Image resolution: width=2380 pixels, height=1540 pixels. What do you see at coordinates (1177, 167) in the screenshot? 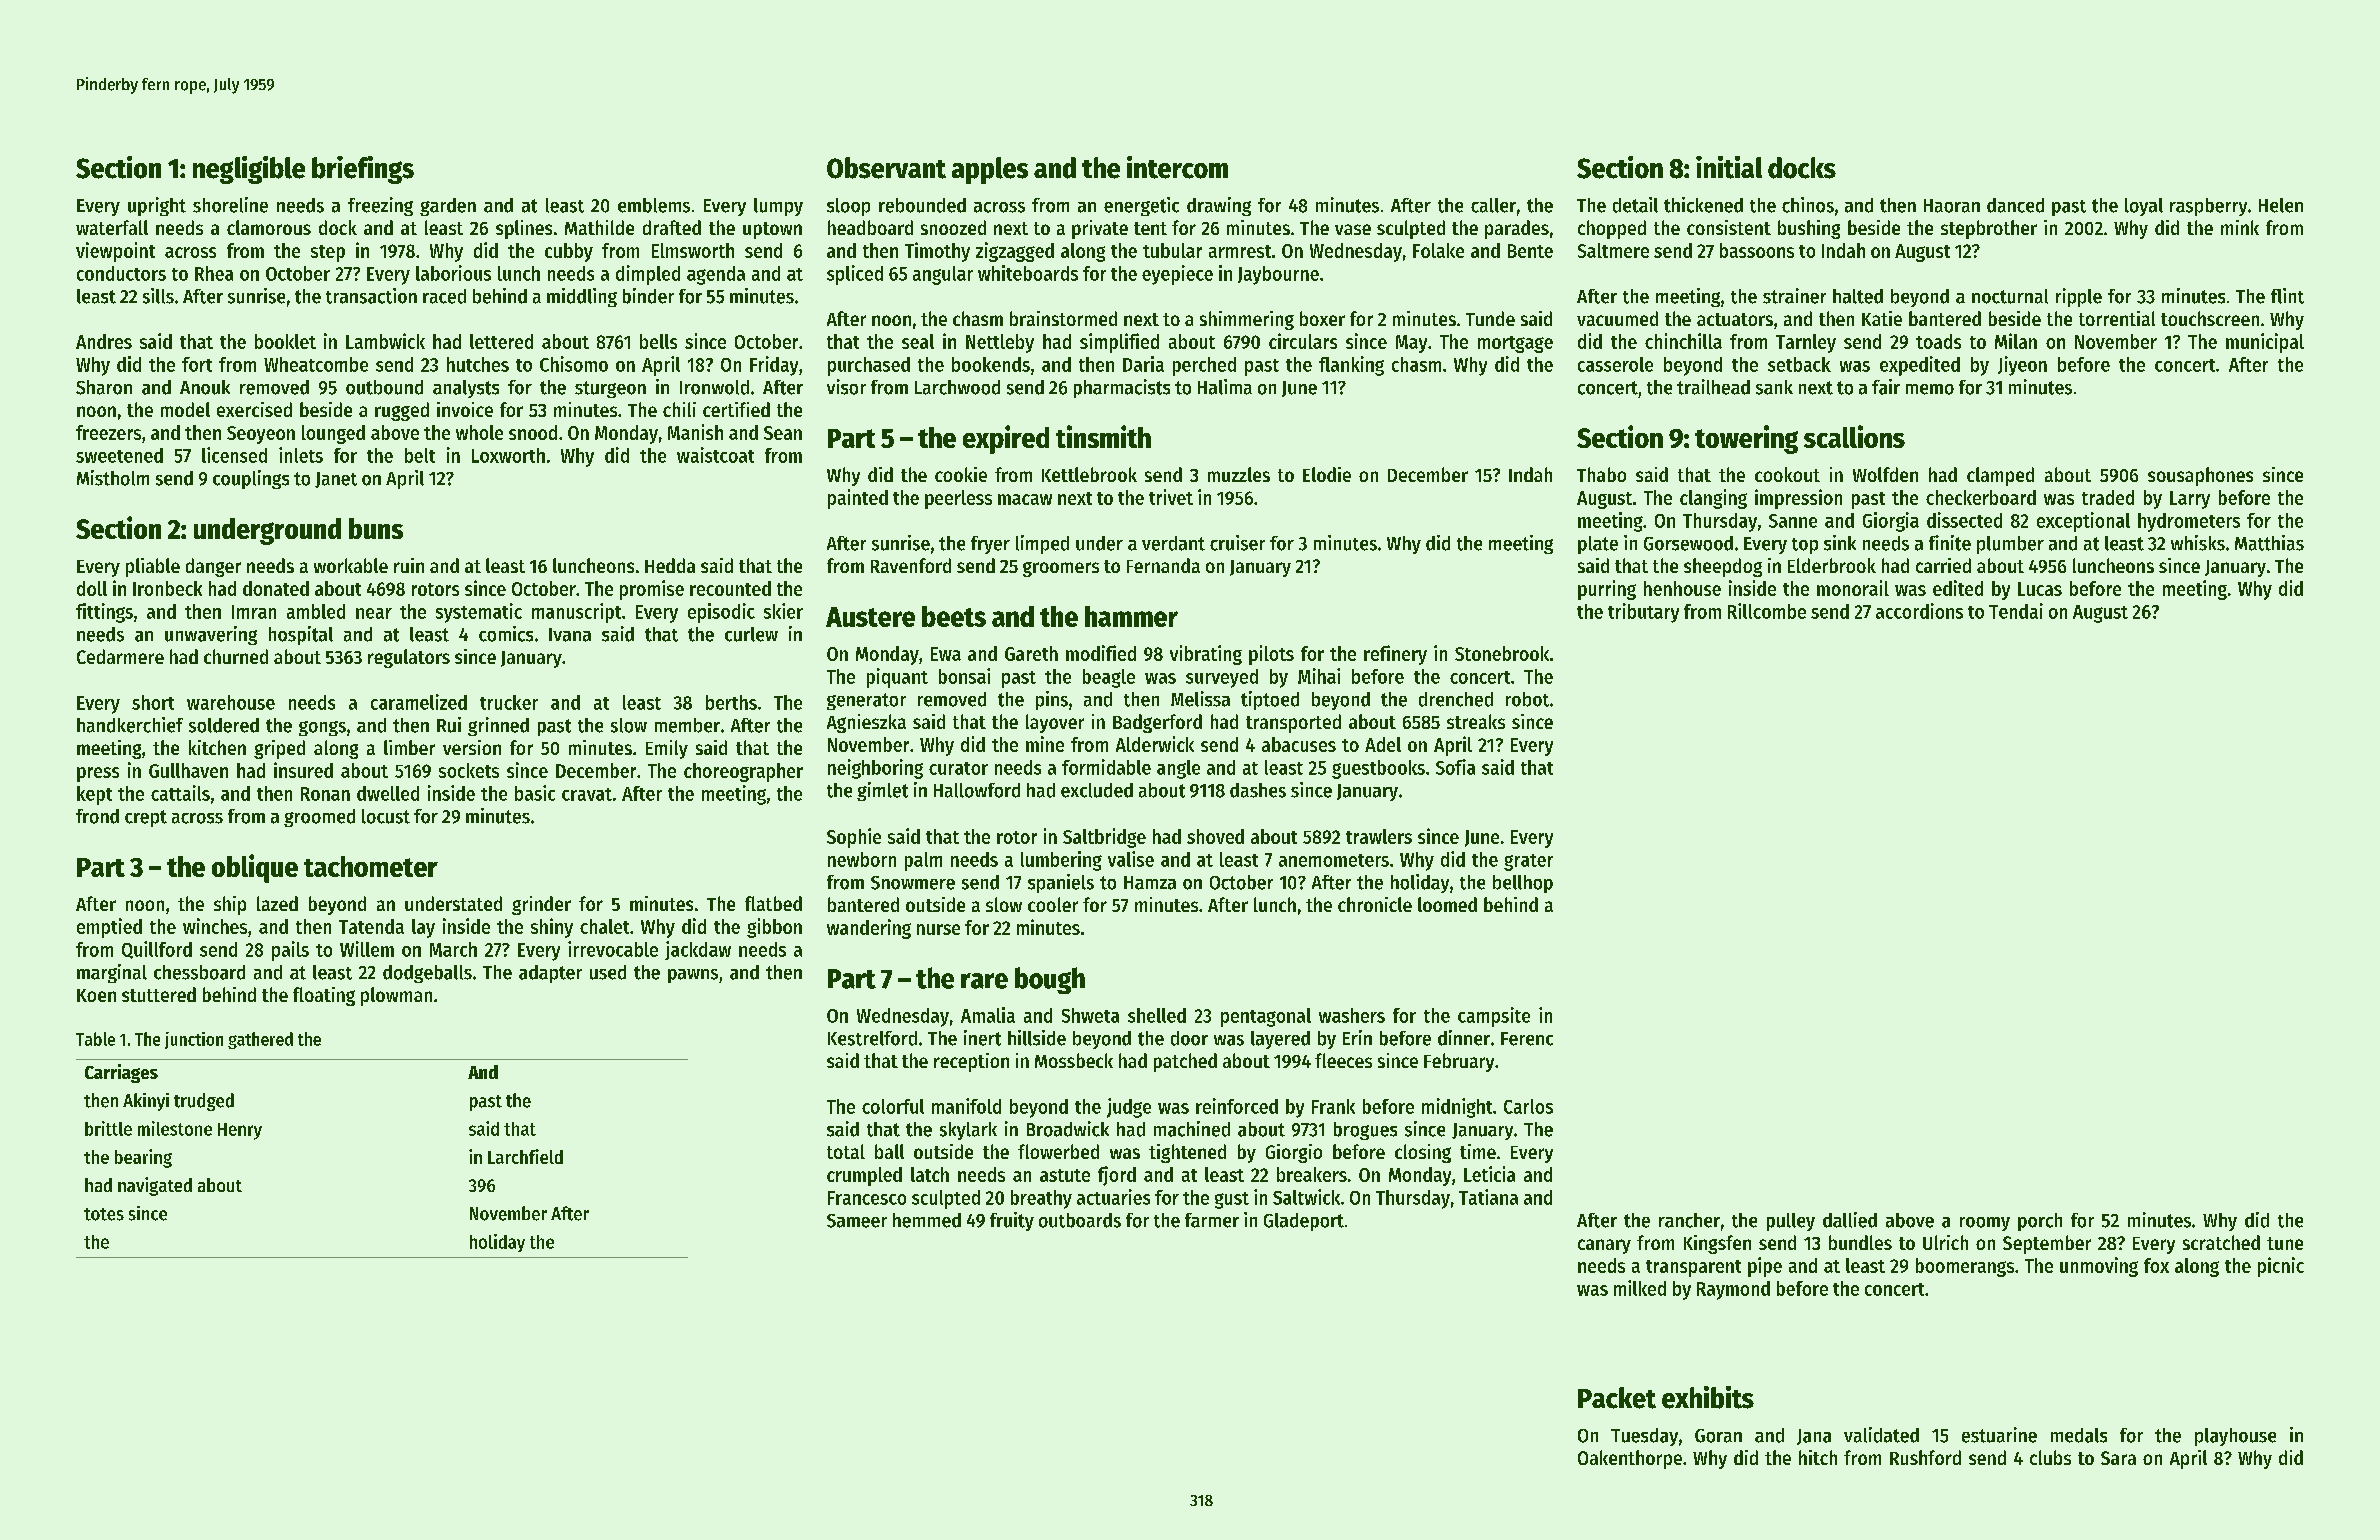
I see `intercom` at bounding box center [1177, 167].
